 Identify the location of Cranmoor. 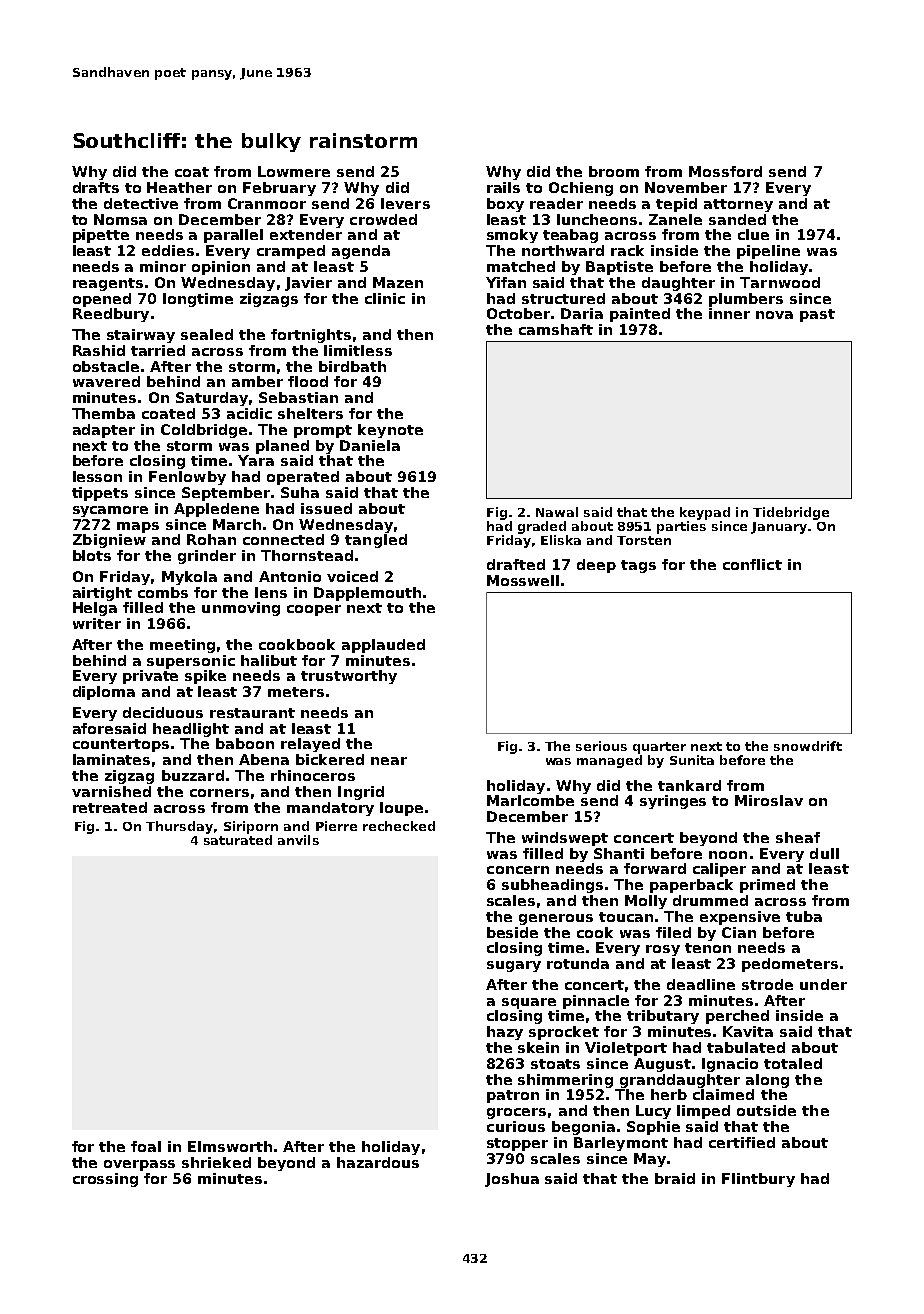
(267, 203).
